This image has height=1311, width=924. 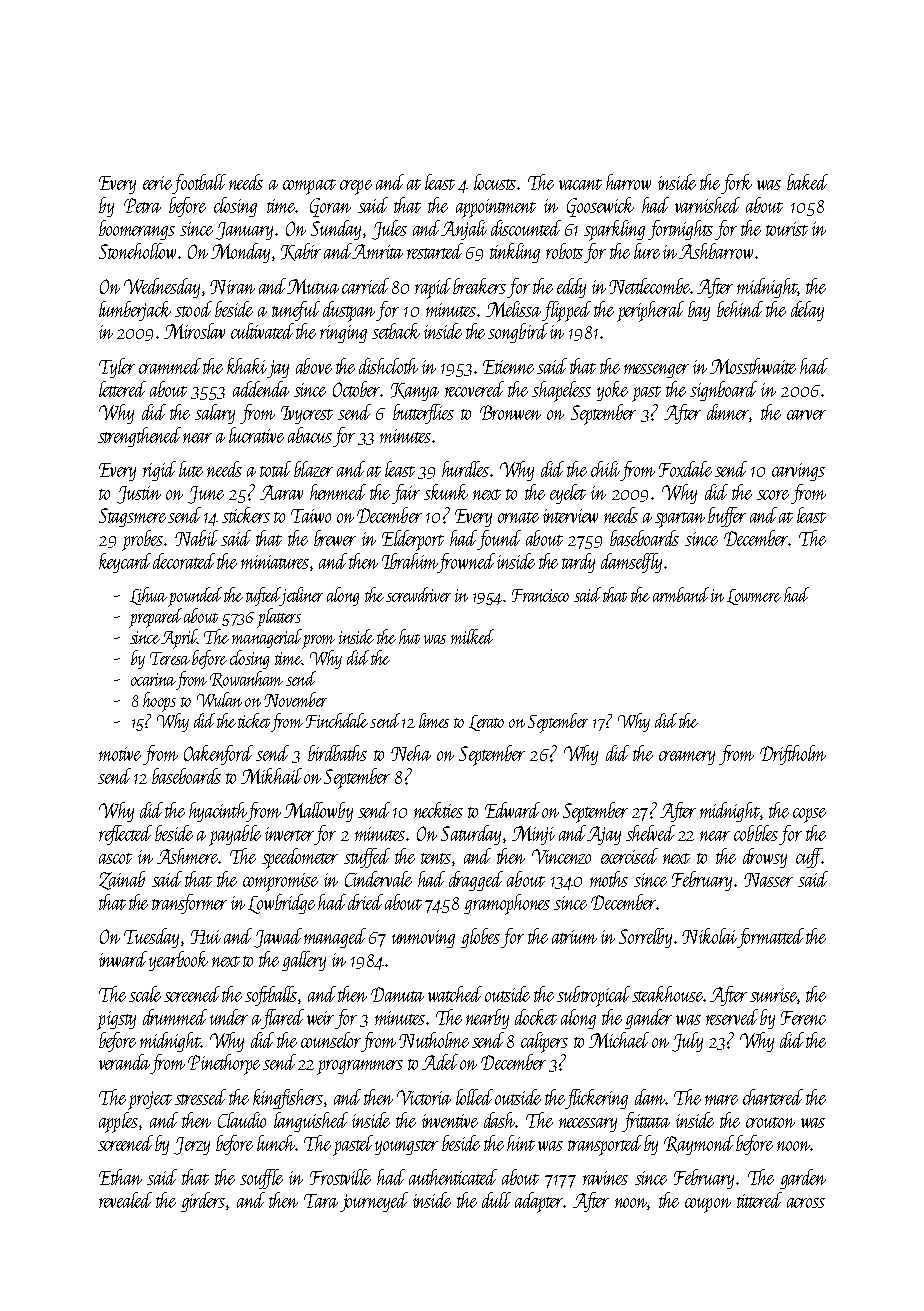 What do you see at coordinates (518, 333) in the image?
I see `songbird` at bounding box center [518, 333].
